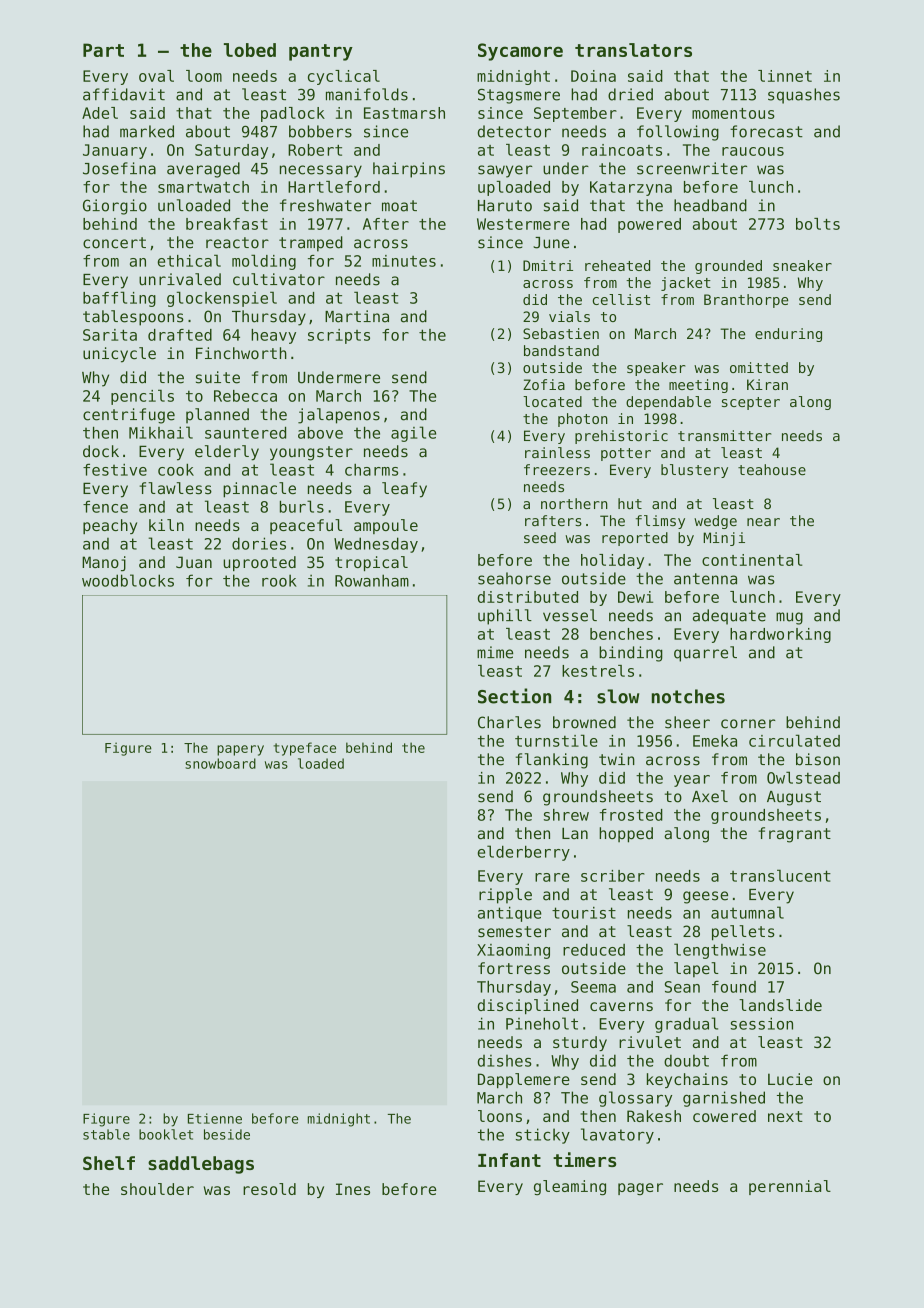  What do you see at coordinates (746, 301) in the screenshot?
I see `Branthorpe` at bounding box center [746, 301].
